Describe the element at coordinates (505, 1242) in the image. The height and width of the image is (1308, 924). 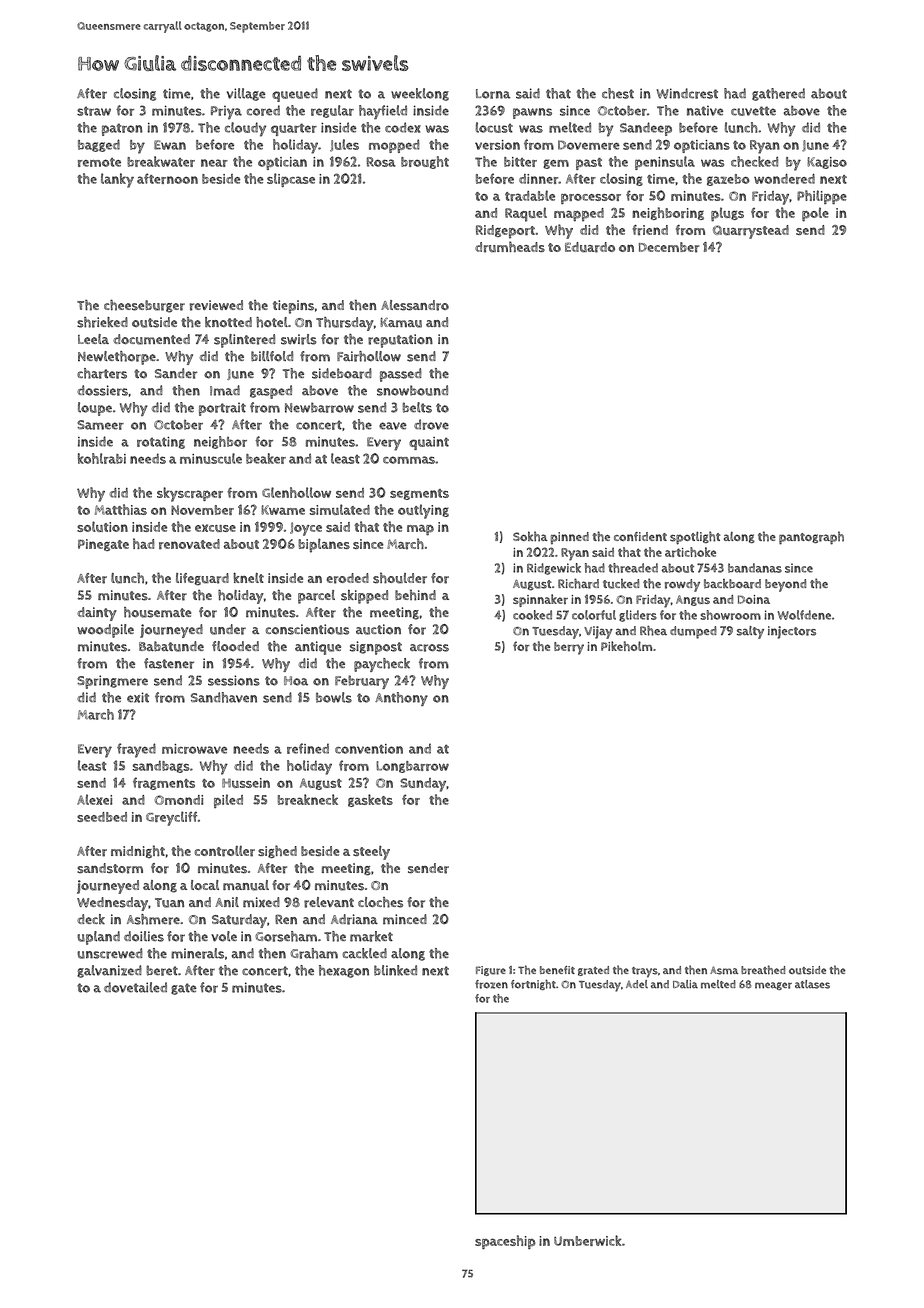
I see `spaceship` at that location.
